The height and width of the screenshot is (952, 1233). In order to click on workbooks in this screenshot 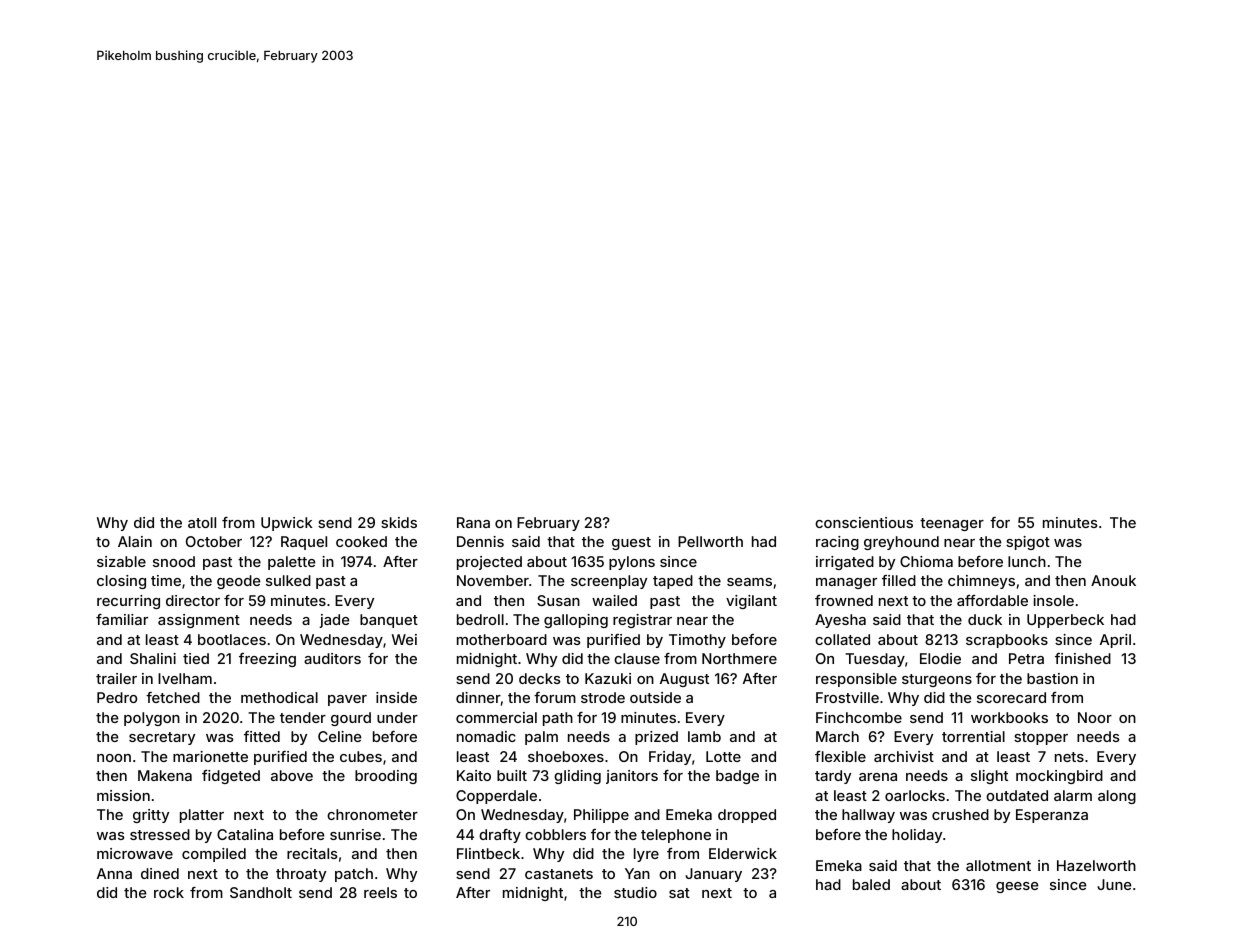, I will do `click(1009, 717)`.
